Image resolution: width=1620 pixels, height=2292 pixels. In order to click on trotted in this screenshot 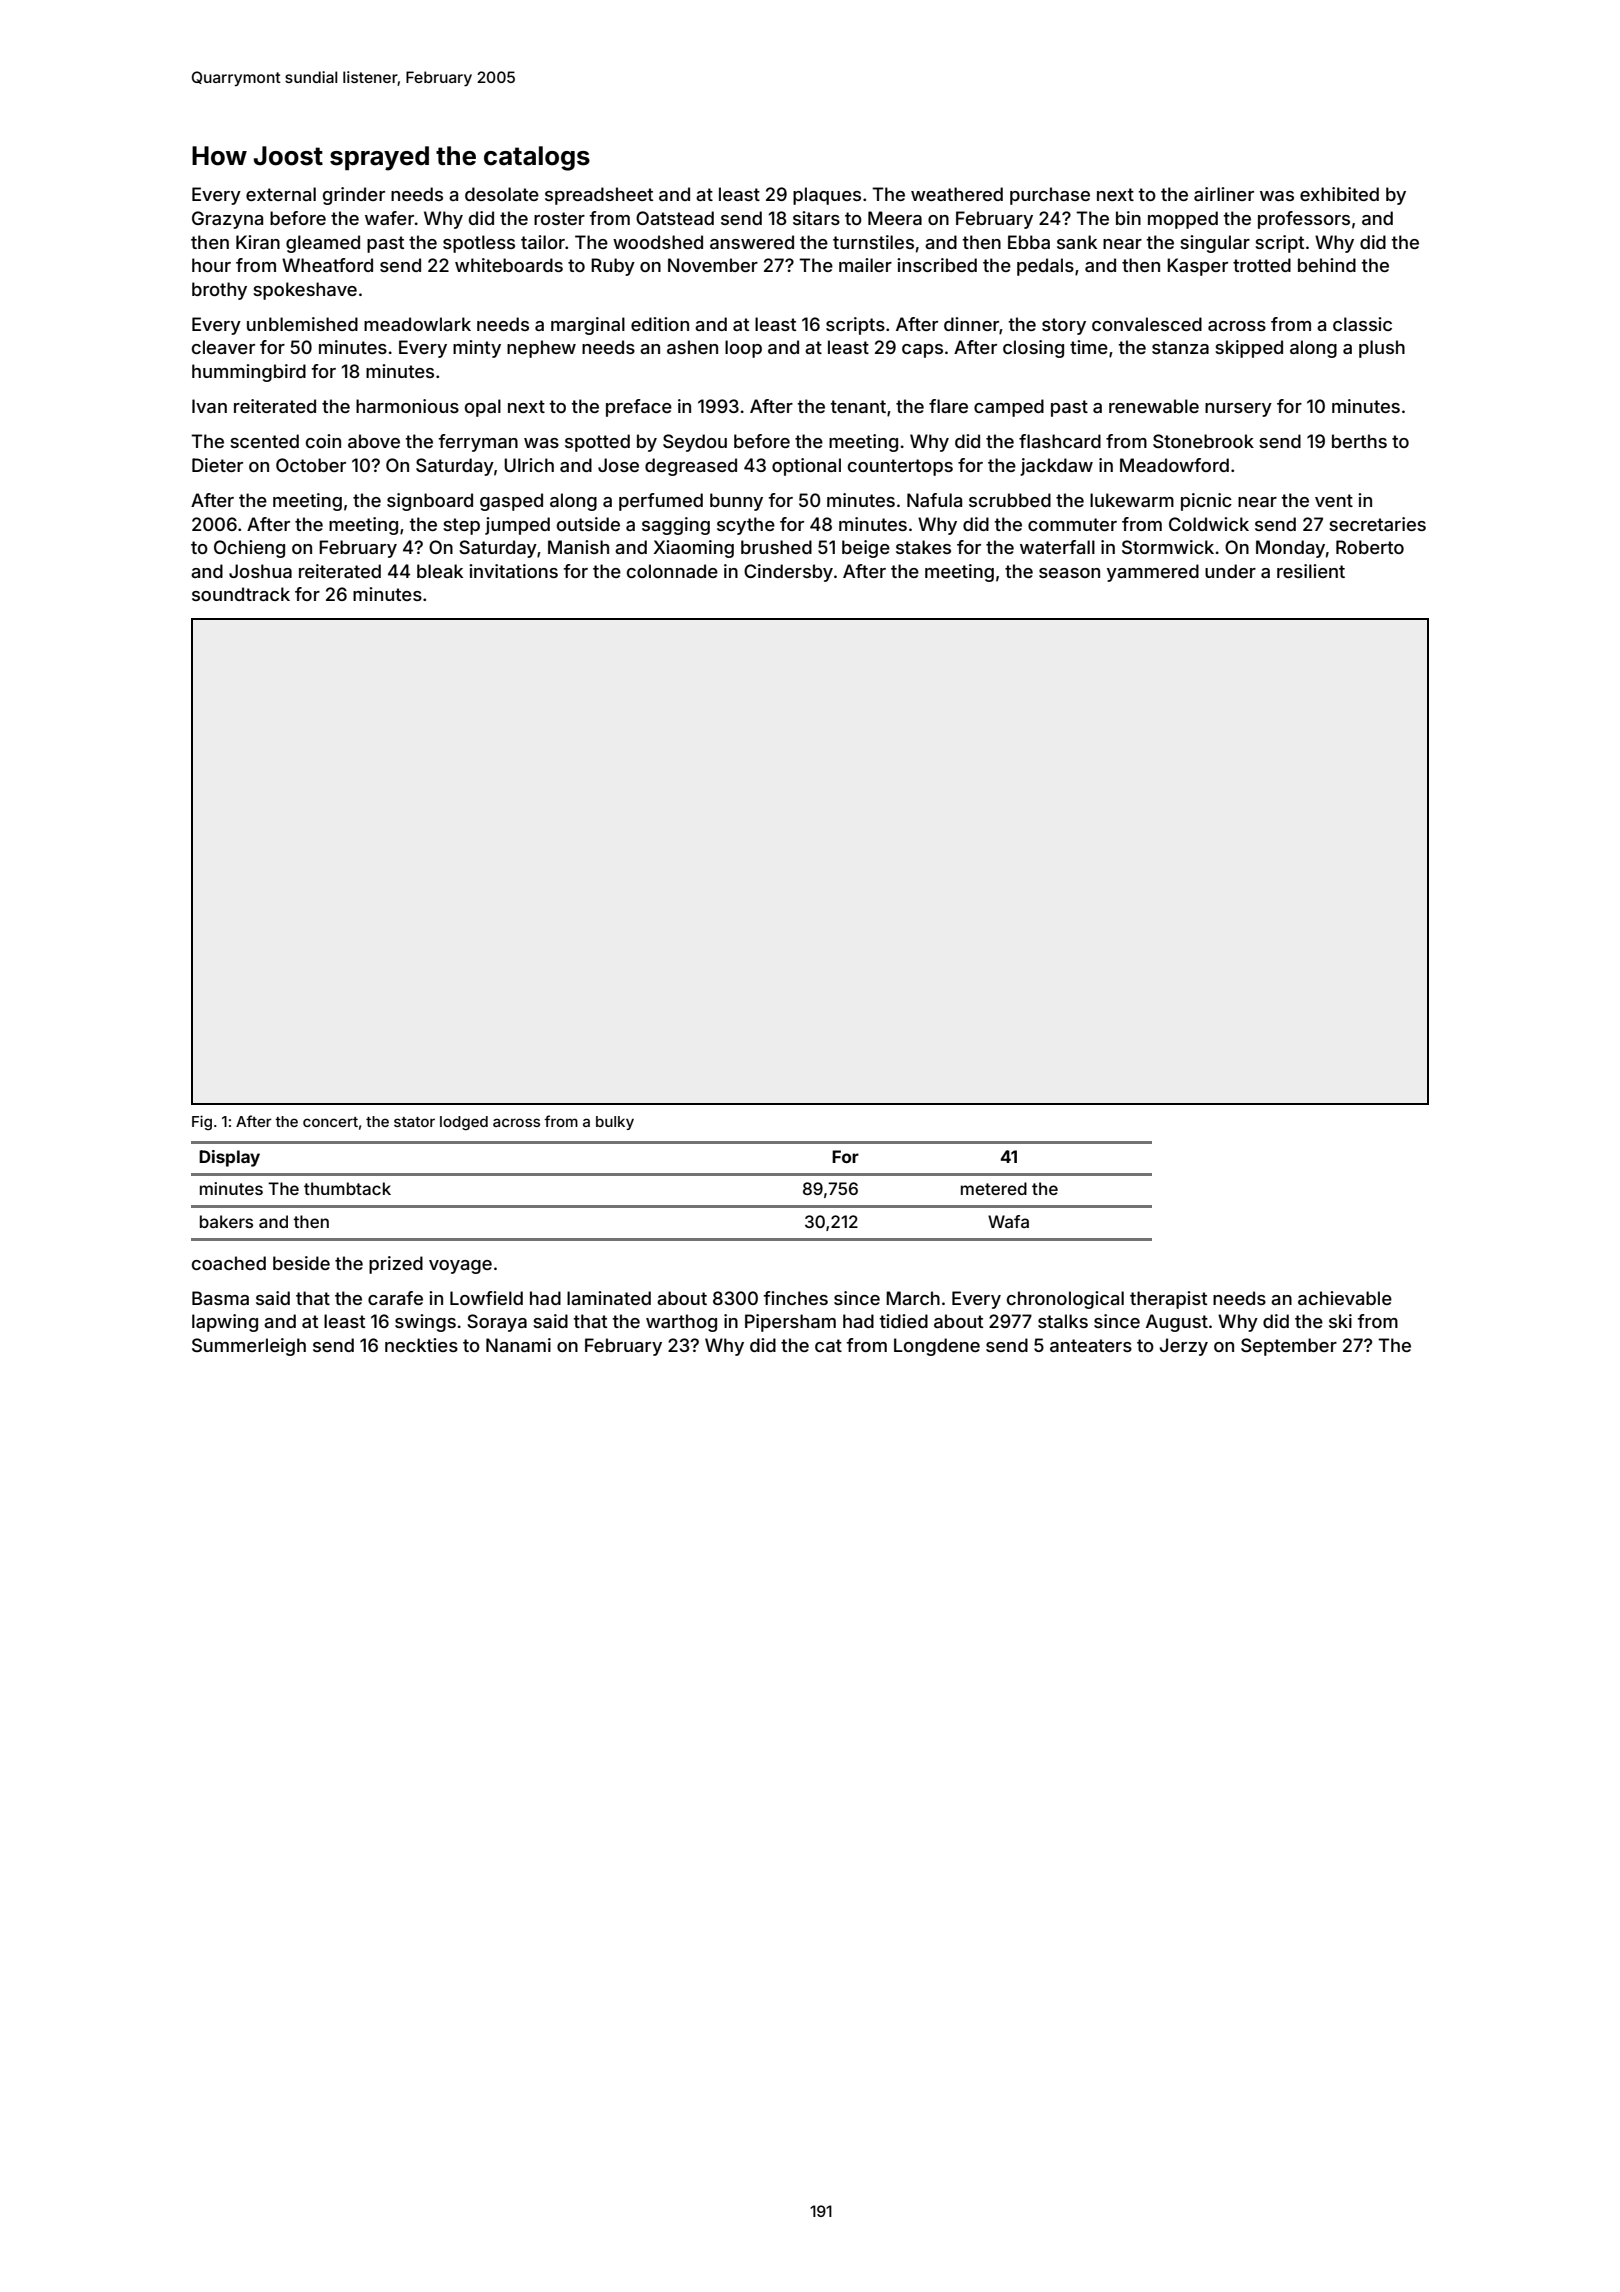, I will do `click(1262, 265)`.
